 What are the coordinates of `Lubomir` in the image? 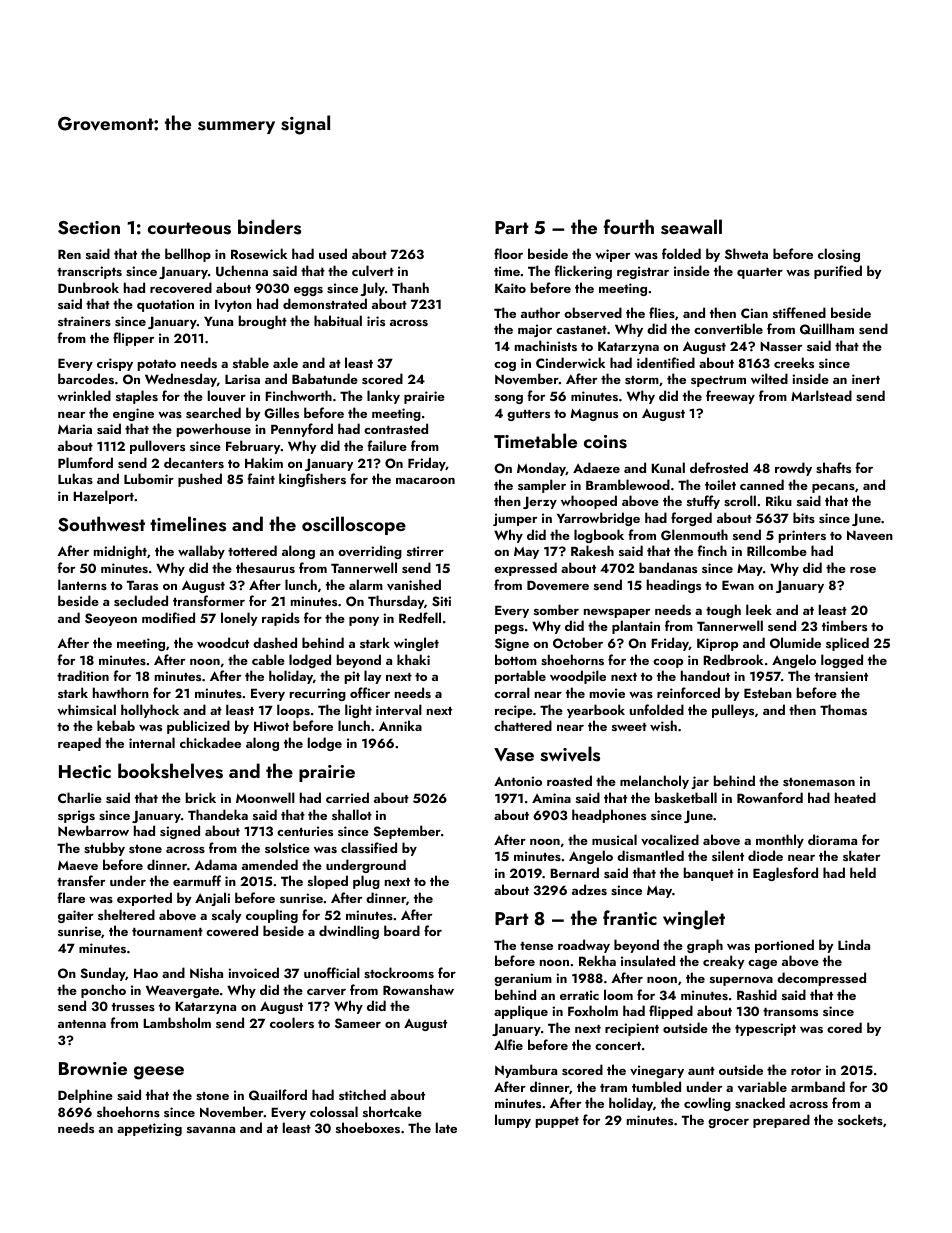 It's located at (149, 478).
